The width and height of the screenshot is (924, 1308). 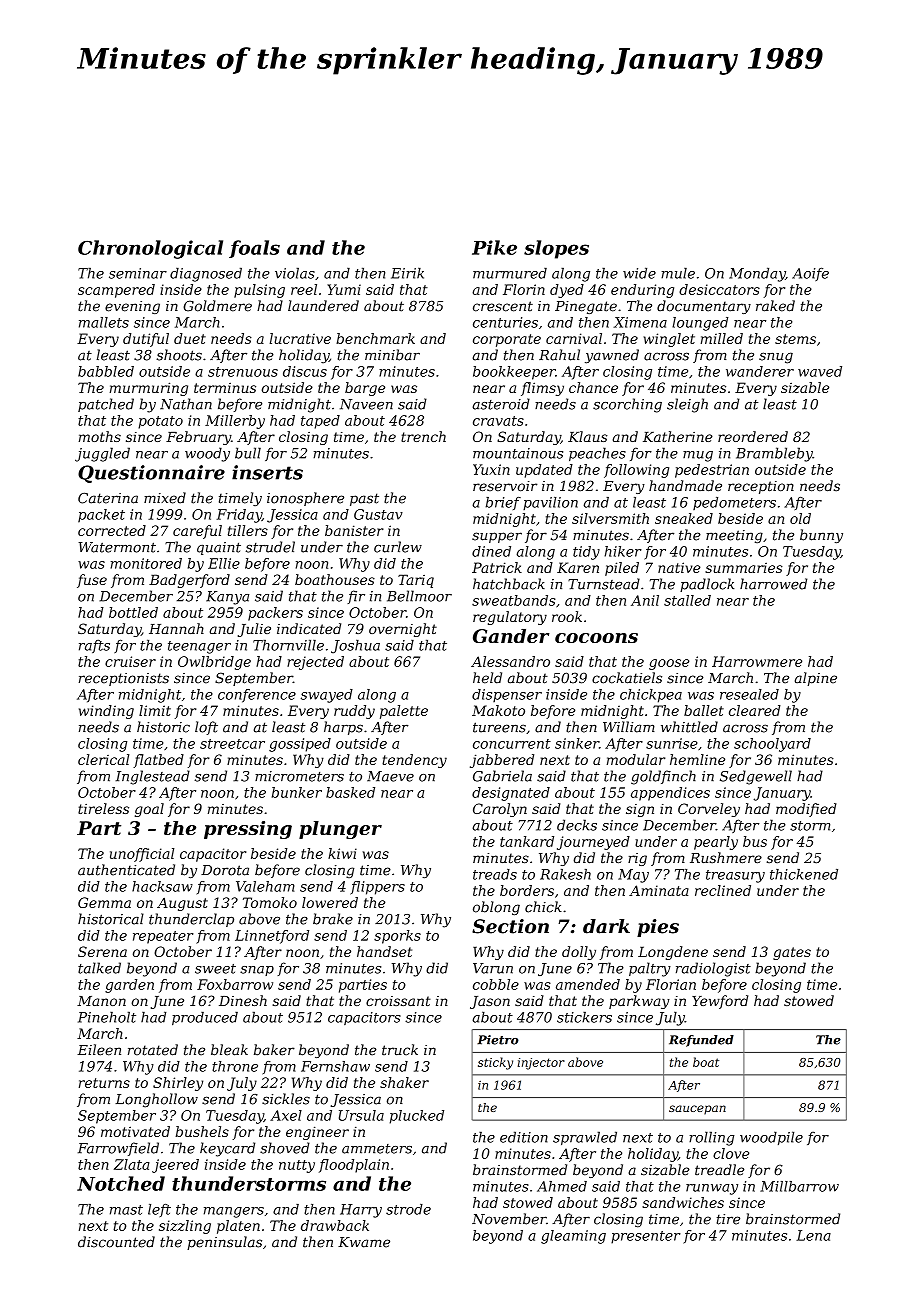 What do you see at coordinates (217, 306) in the screenshot?
I see `Goldmere` at bounding box center [217, 306].
